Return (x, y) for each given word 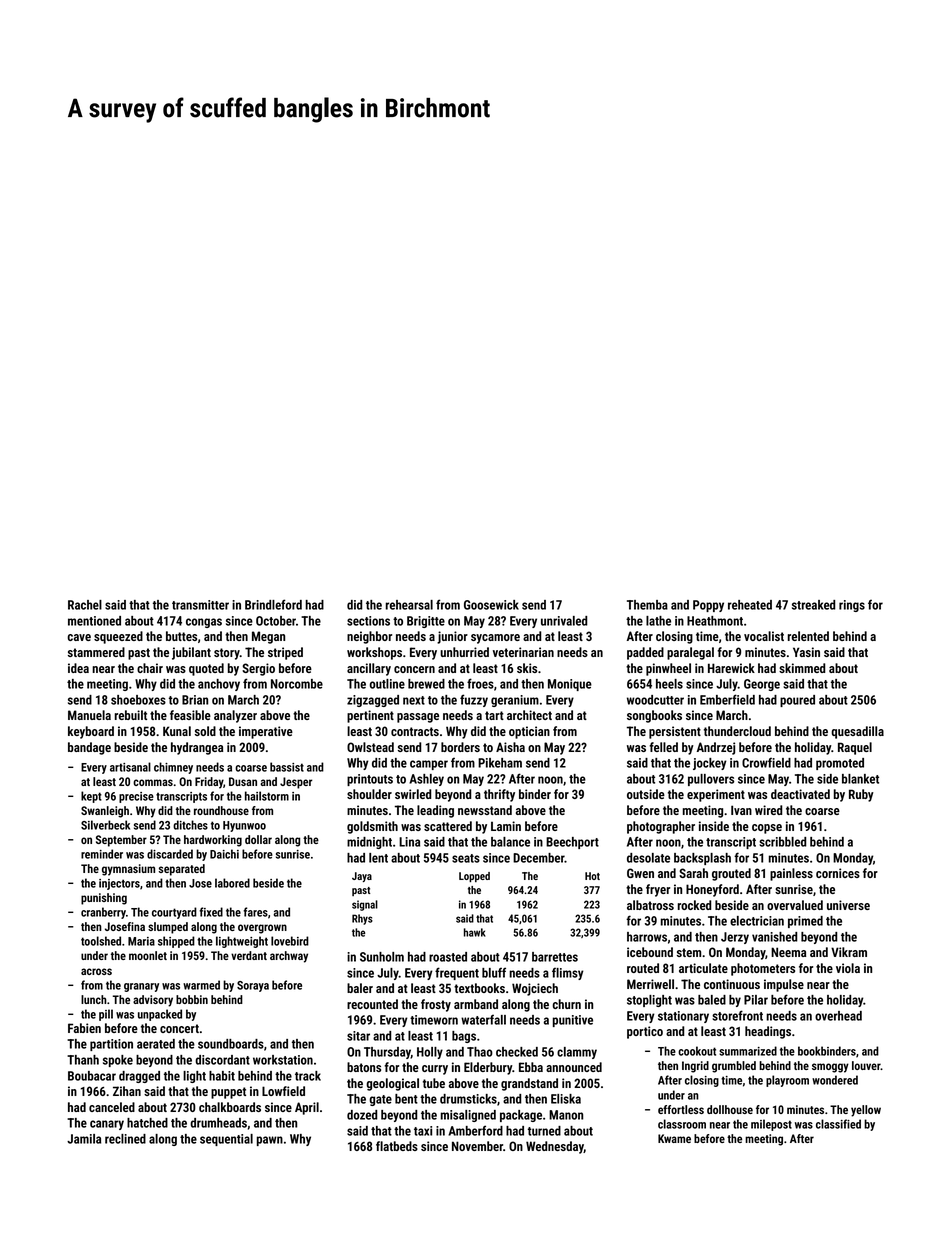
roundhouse (221, 810)
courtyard (174, 913)
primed (805, 922)
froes (480, 683)
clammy (577, 1053)
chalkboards (230, 1107)
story (227, 654)
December (539, 858)
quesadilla (857, 732)
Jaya (362, 877)
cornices (838, 873)
